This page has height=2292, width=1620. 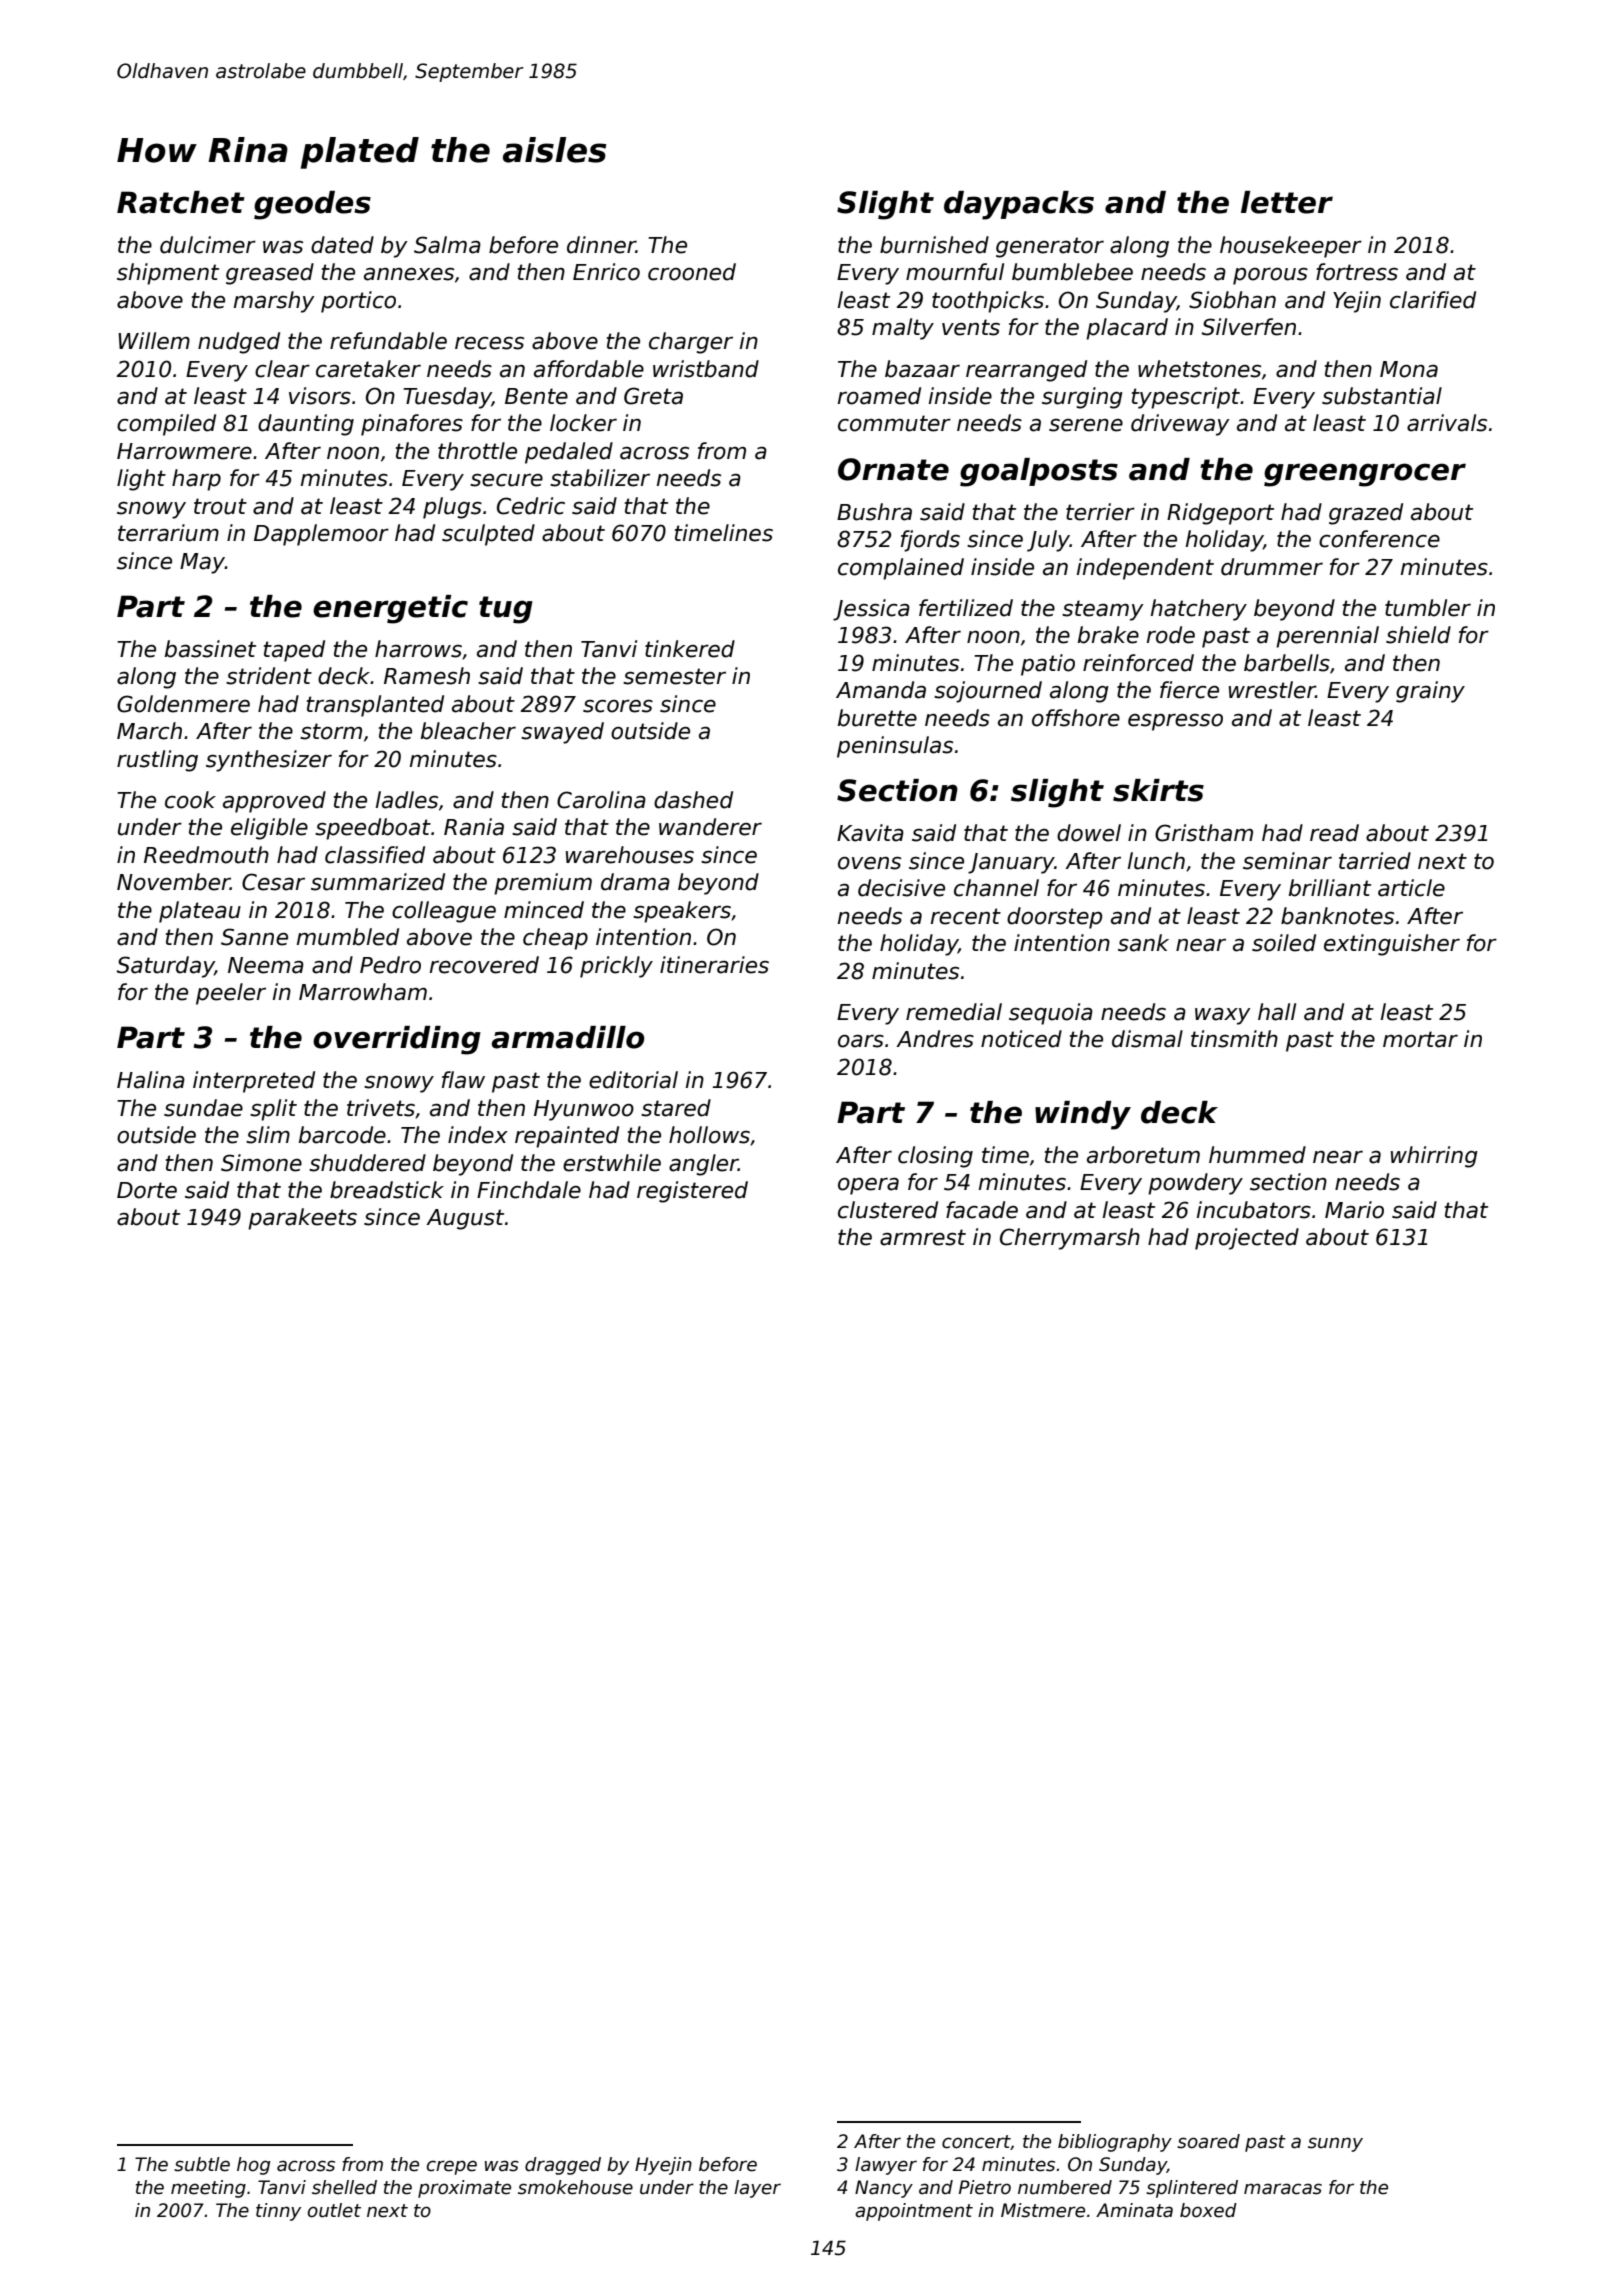 What do you see at coordinates (1247, 1239) in the page?
I see `projected` at bounding box center [1247, 1239].
